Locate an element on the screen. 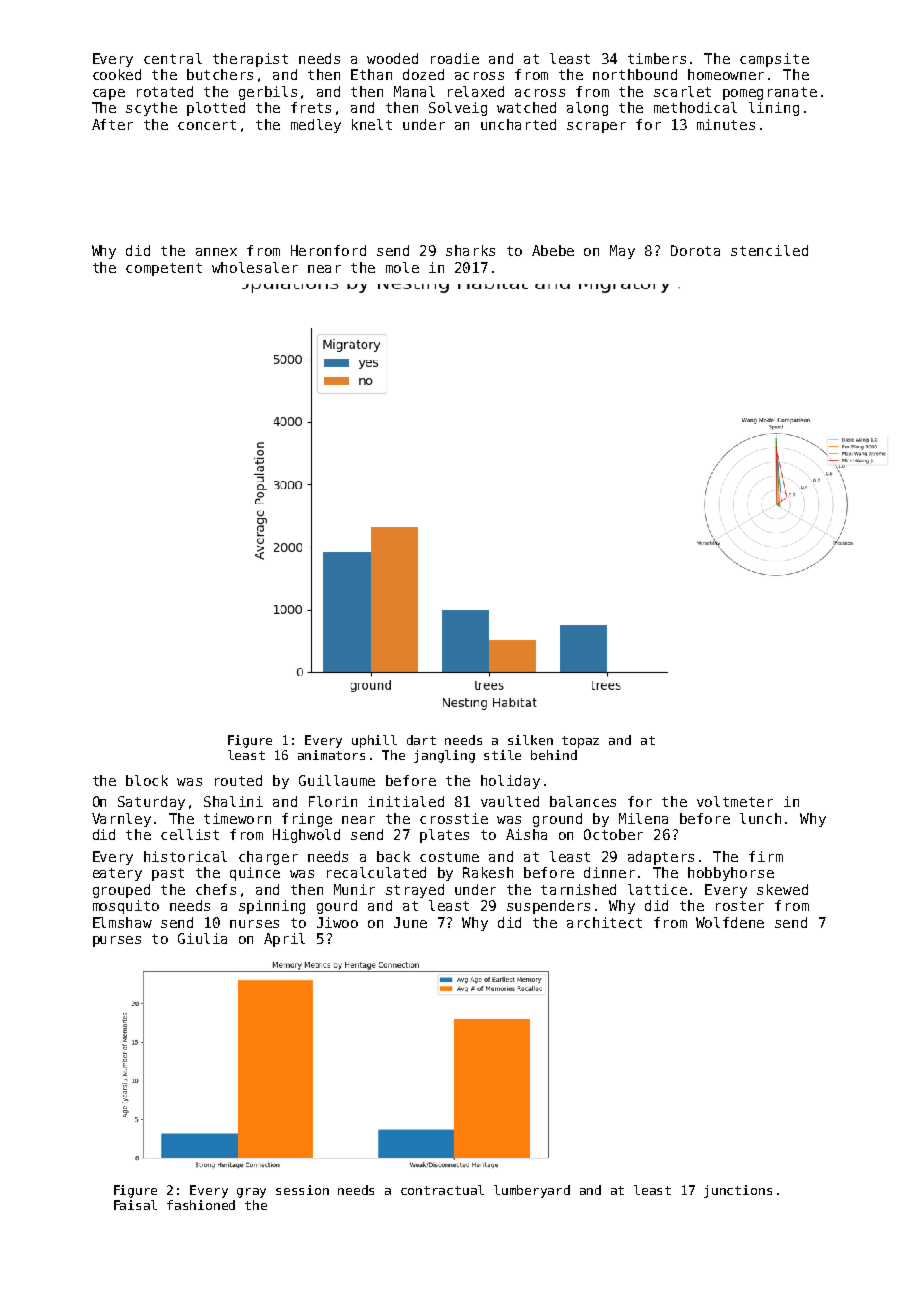 The image size is (924, 1308). gray is located at coordinates (251, 1193).
